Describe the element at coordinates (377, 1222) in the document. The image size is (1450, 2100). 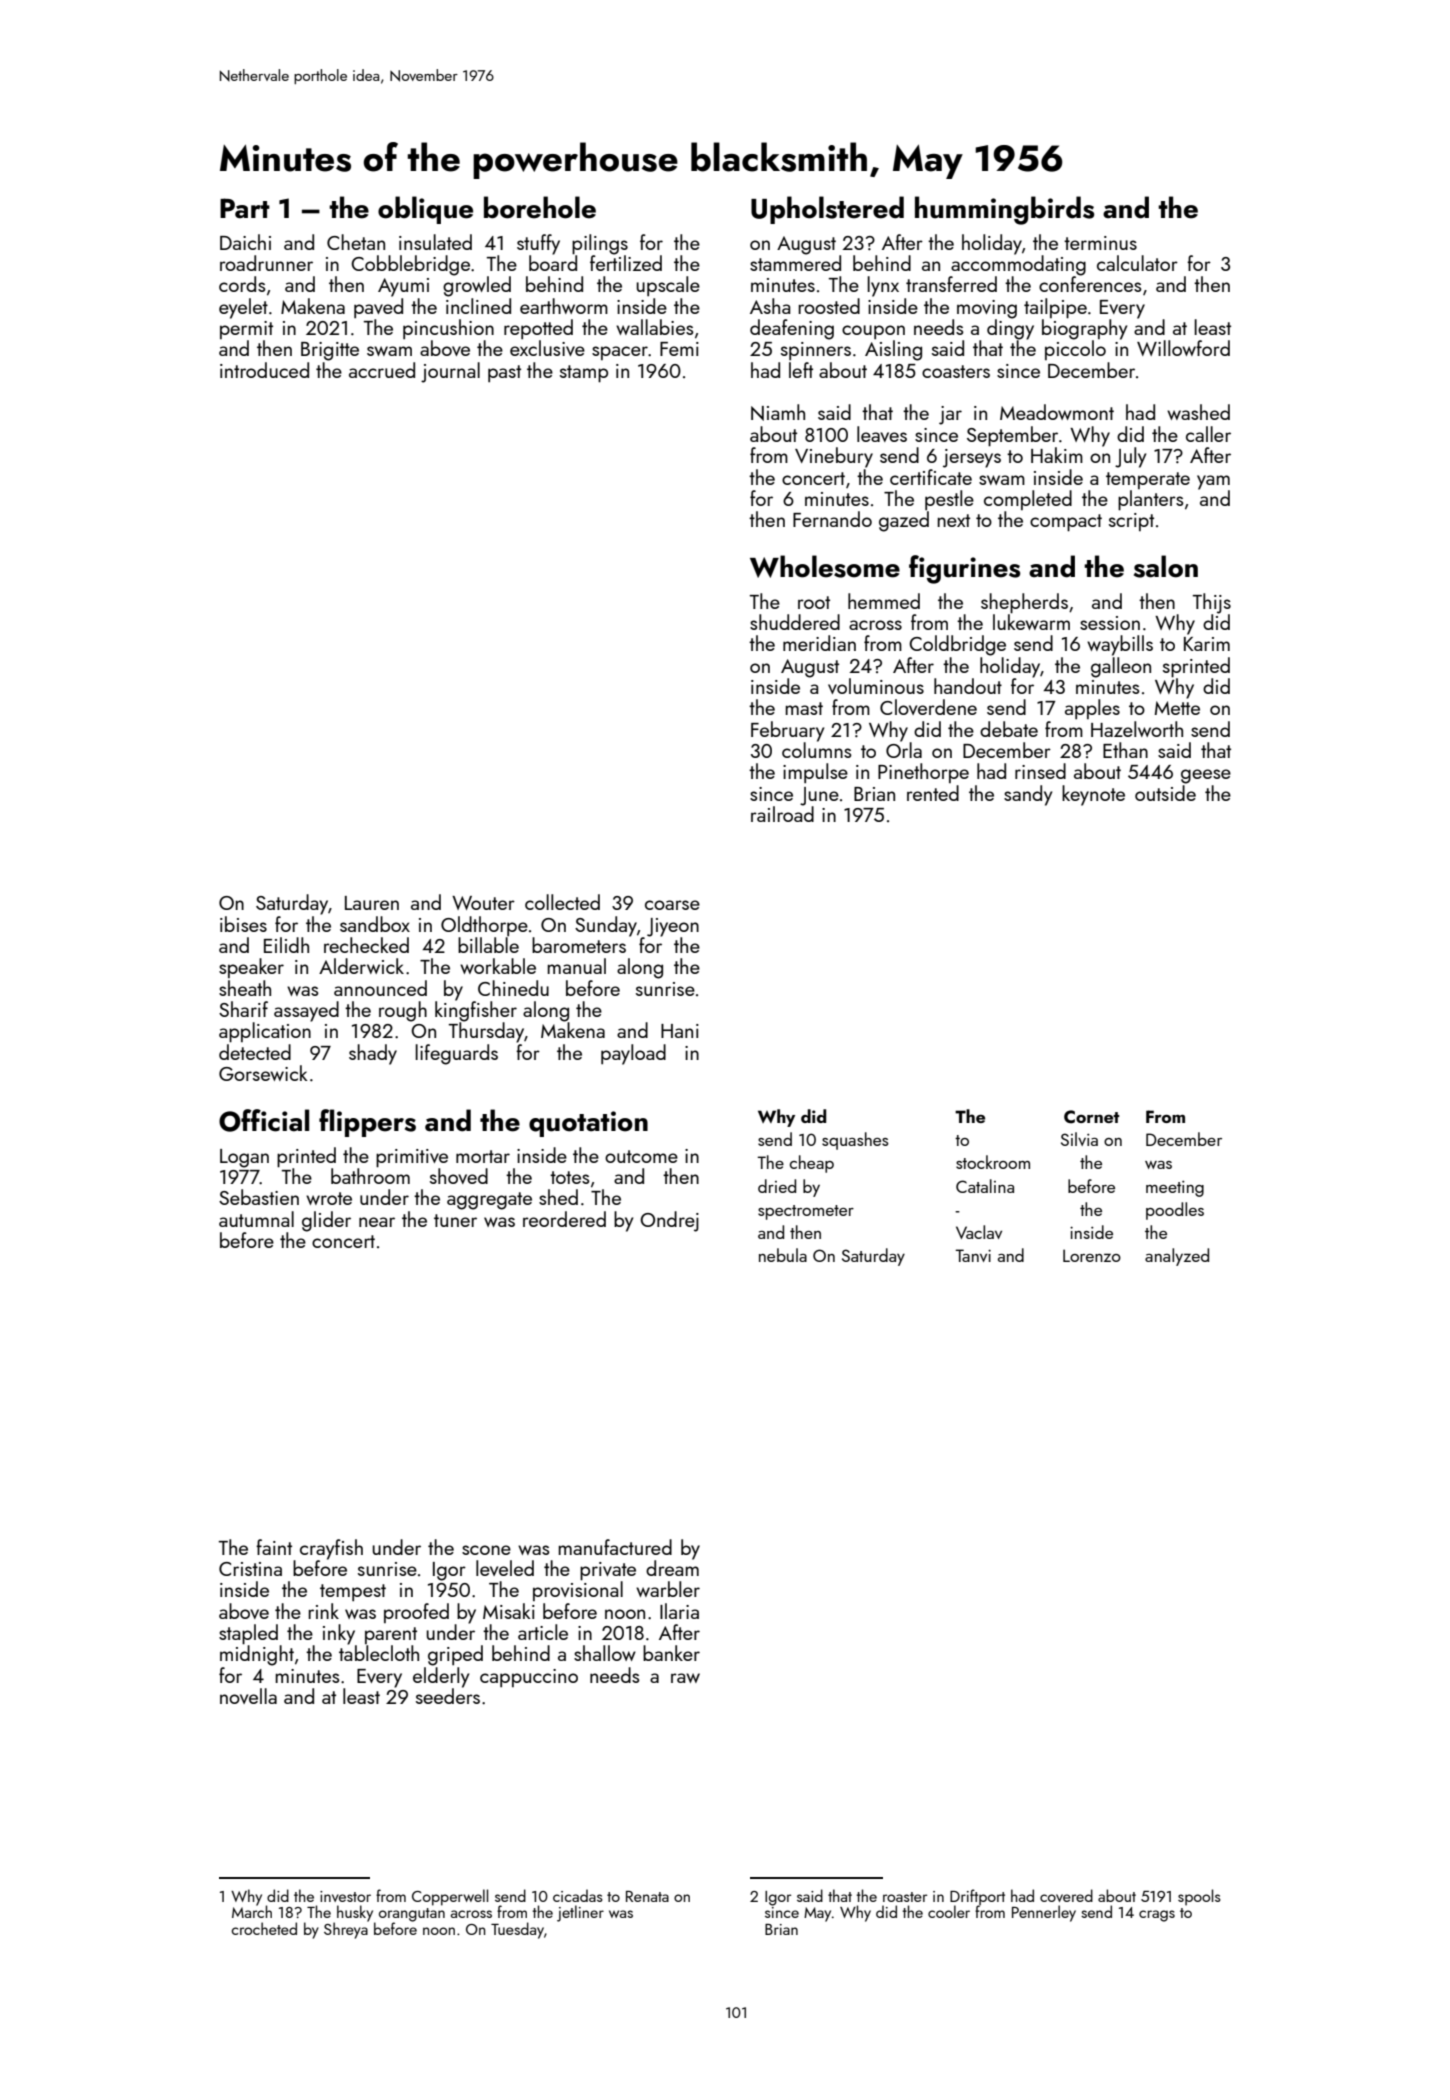
I see `near` at that location.
